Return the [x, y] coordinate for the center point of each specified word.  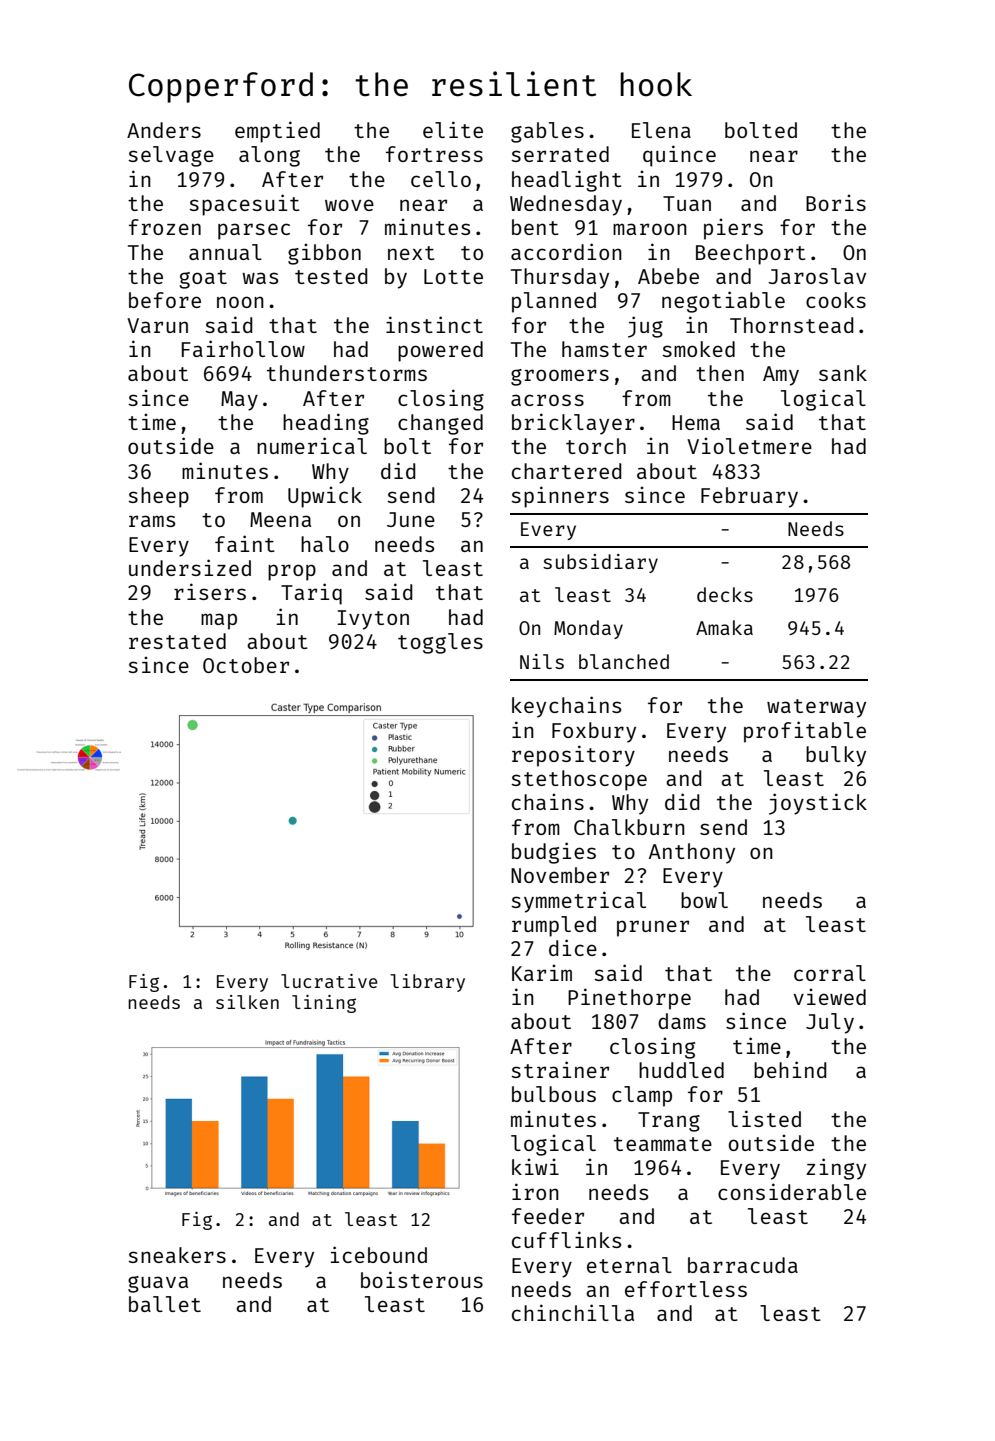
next [411, 253]
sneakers [177, 1255]
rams [152, 521]
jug [645, 327]
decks [725, 594]
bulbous [554, 1094]
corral [830, 973]
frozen [165, 227]
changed [440, 424]
